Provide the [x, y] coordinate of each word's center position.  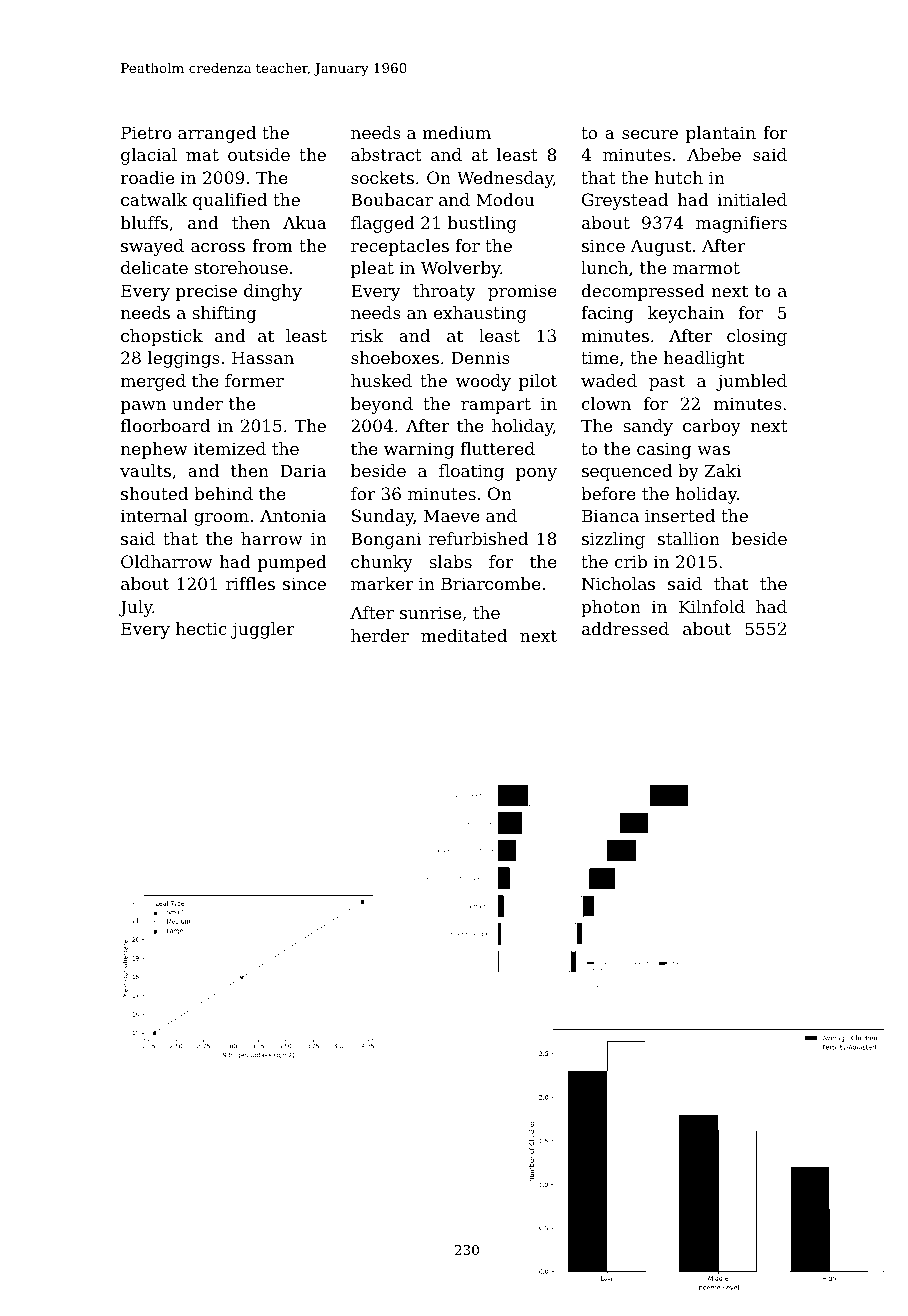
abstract [386, 154]
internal [154, 515]
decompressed [643, 292]
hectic [201, 628]
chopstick [162, 337]
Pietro [146, 132]
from [272, 245]
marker [382, 583]
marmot [706, 268]
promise [522, 292]
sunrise [430, 612]
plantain [721, 134]
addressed [625, 628]
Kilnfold [712, 606]
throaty [444, 292]
